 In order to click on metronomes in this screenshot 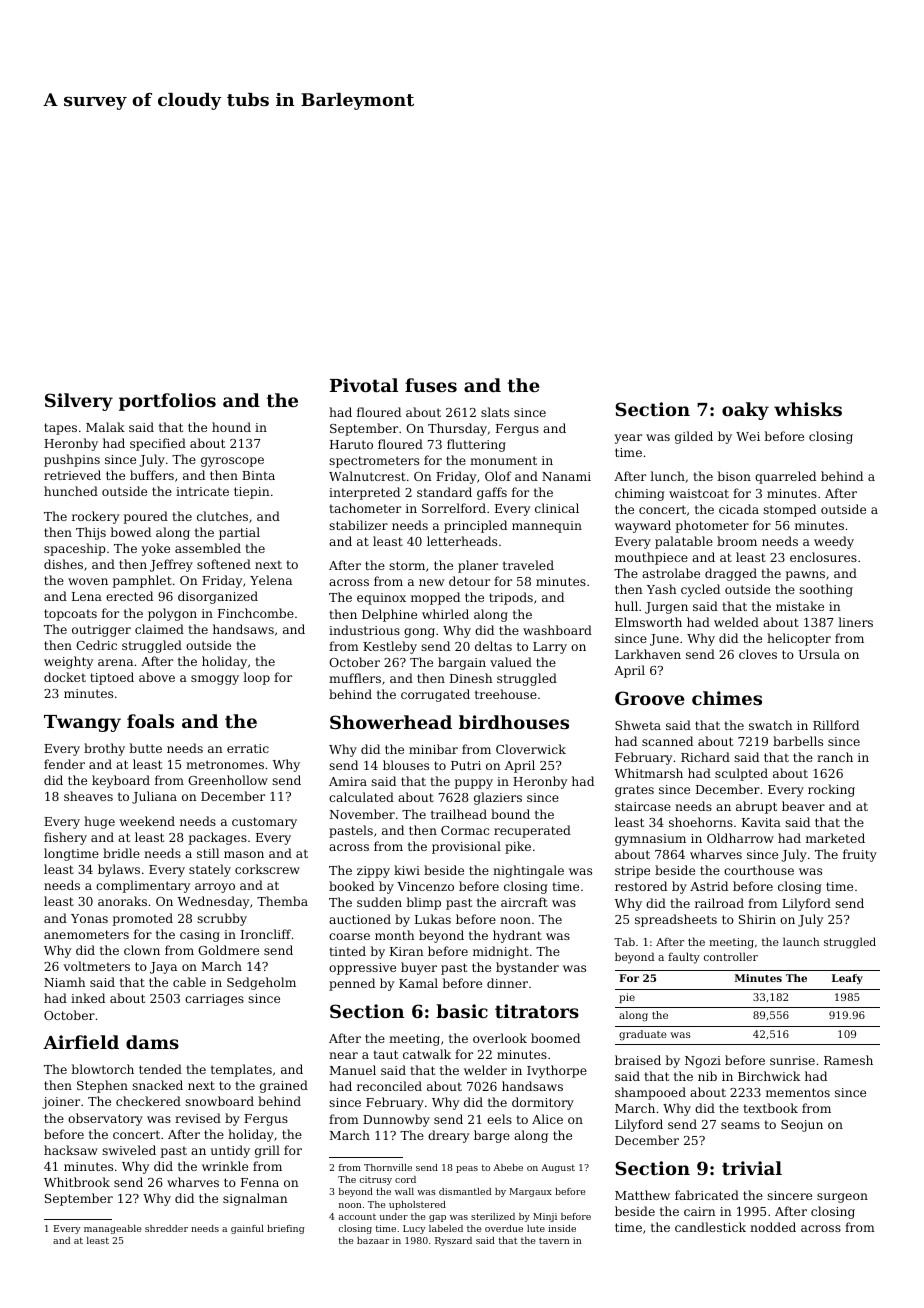, I will do `click(225, 764)`.
